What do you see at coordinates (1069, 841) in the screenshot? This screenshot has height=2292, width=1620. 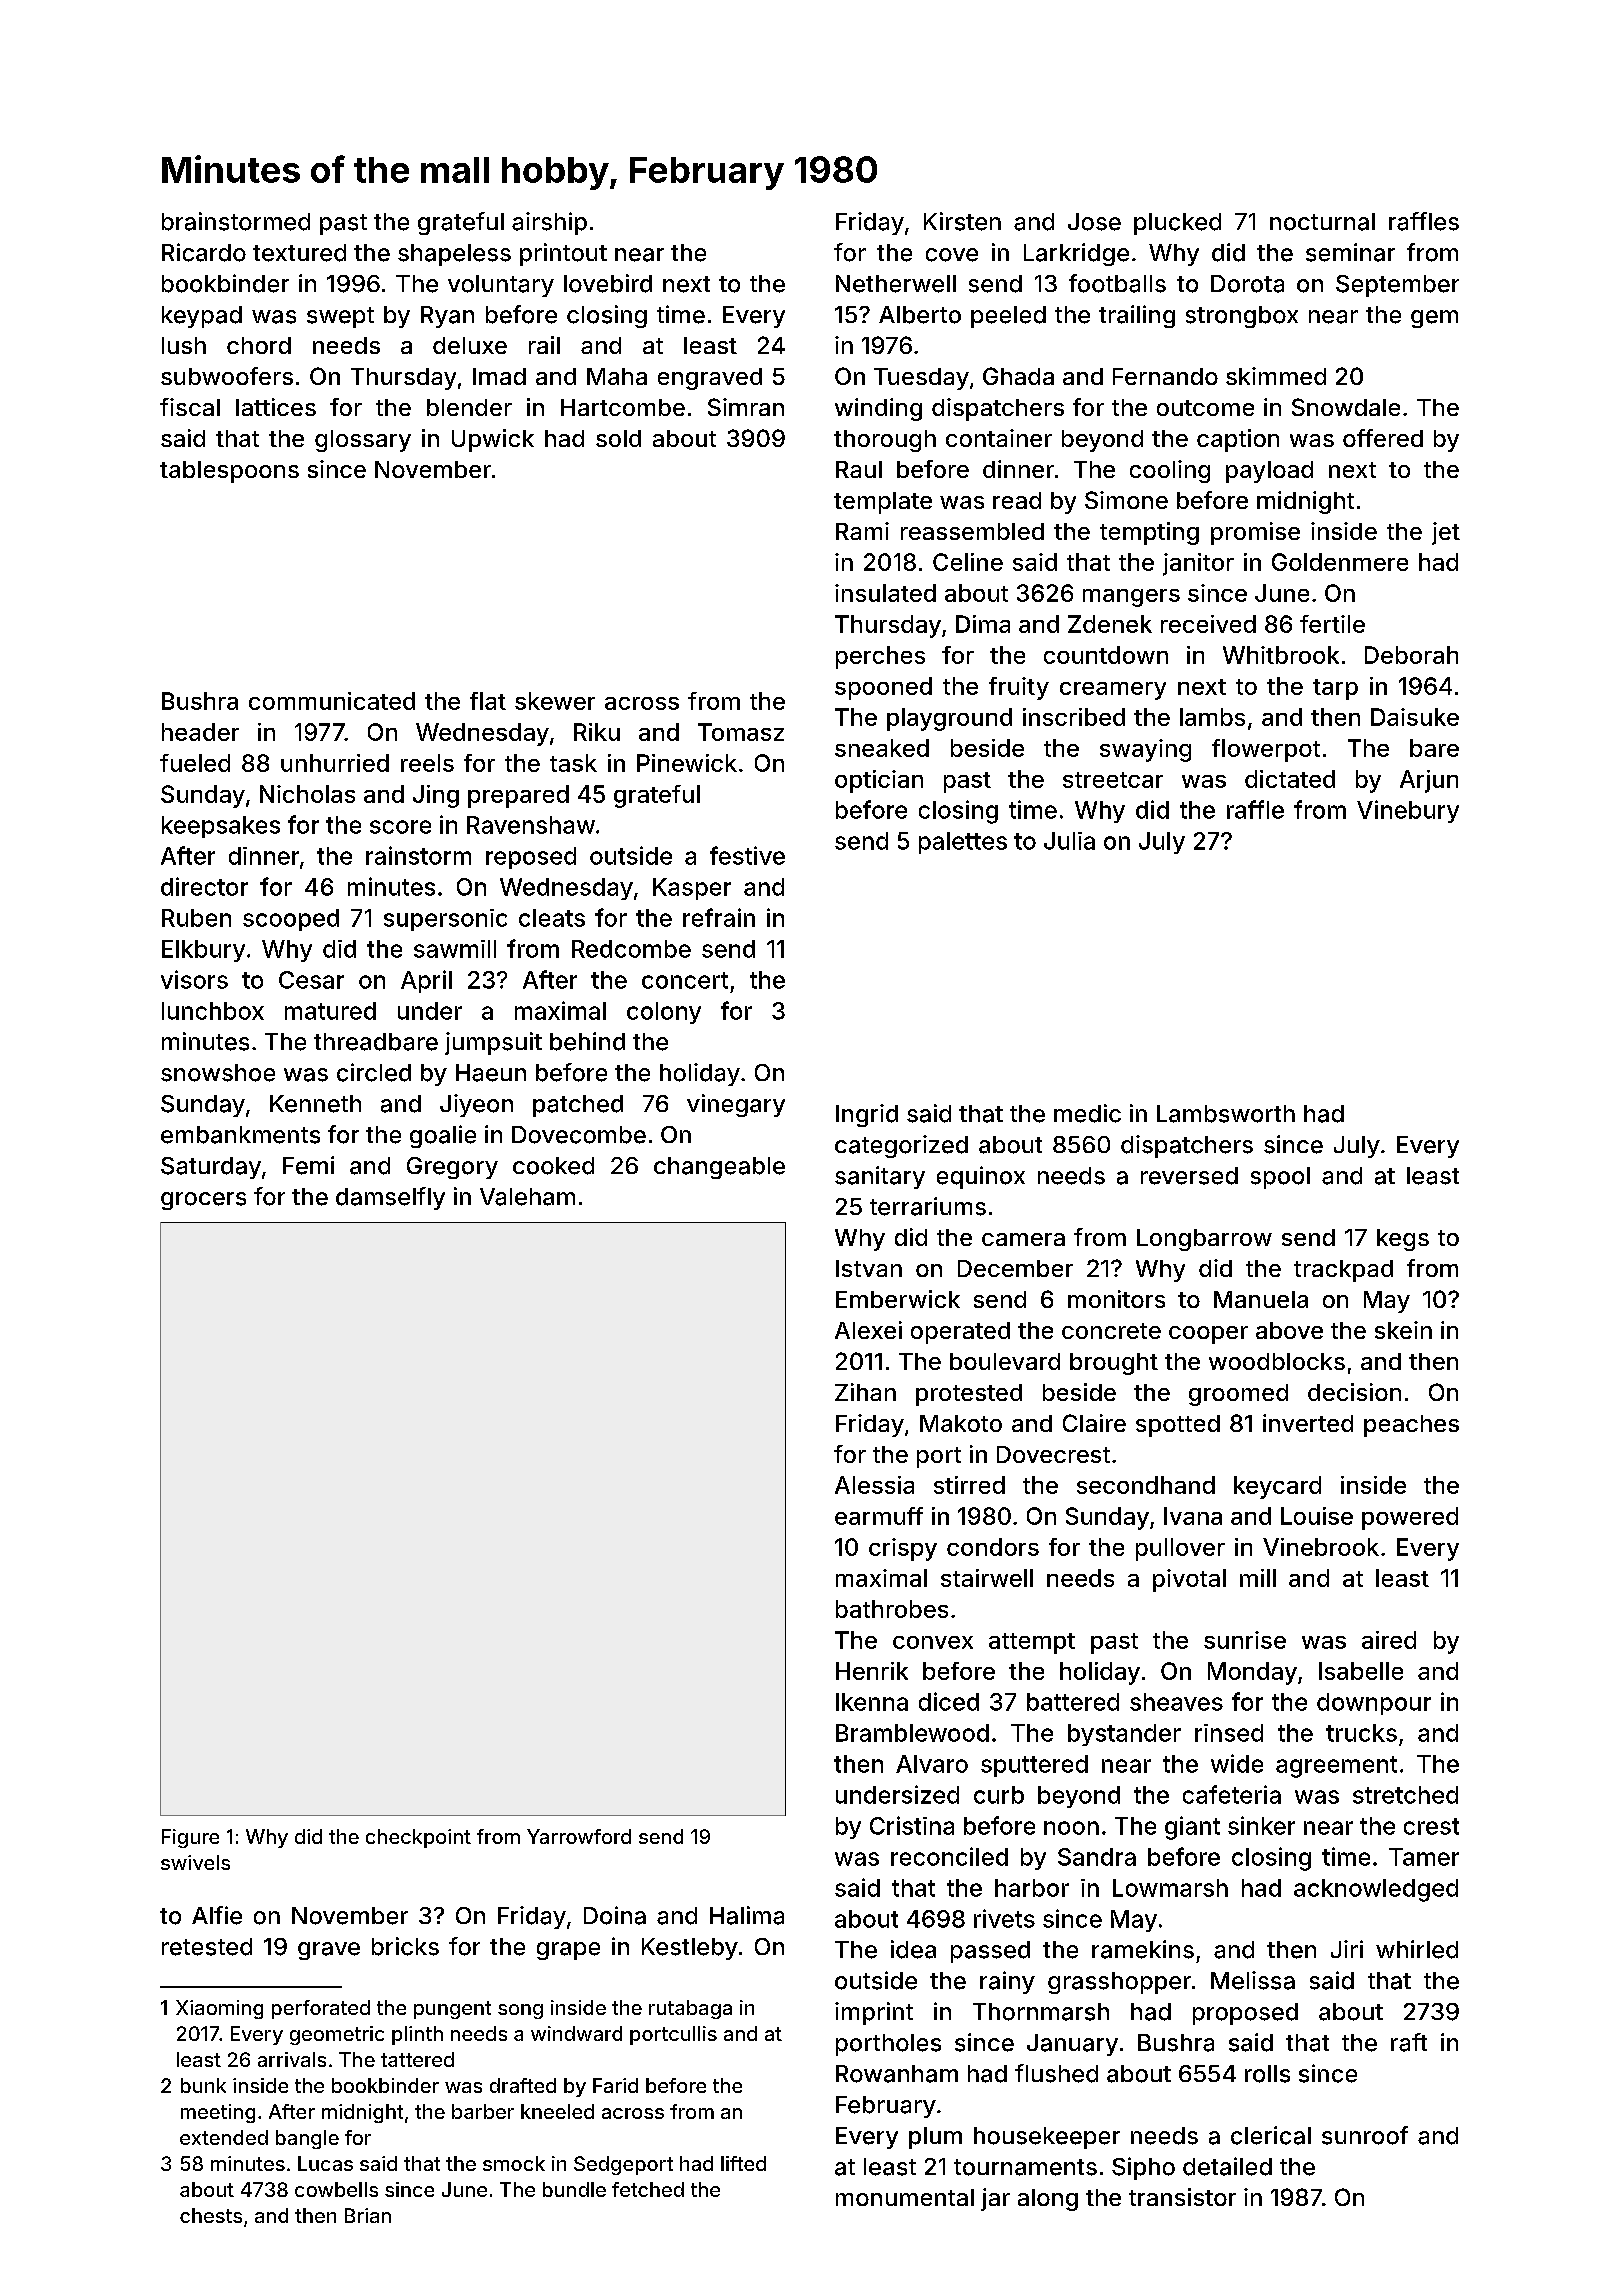 I see `Julia` at bounding box center [1069, 841].
